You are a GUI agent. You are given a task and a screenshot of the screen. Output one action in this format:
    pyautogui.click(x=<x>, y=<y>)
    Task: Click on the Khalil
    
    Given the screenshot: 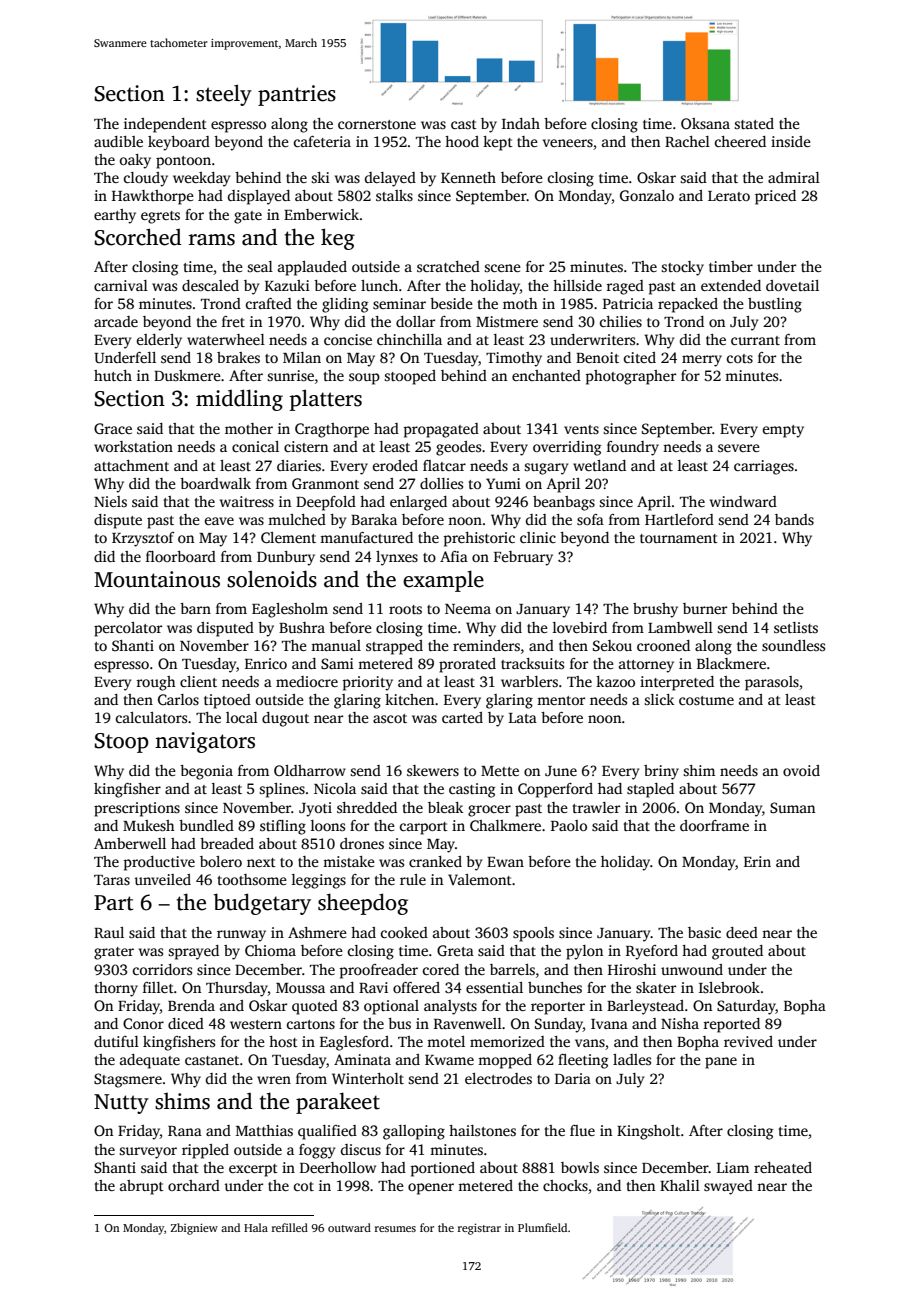 What is the action you would take?
    pyautogui.click(x=680, y=1185)
